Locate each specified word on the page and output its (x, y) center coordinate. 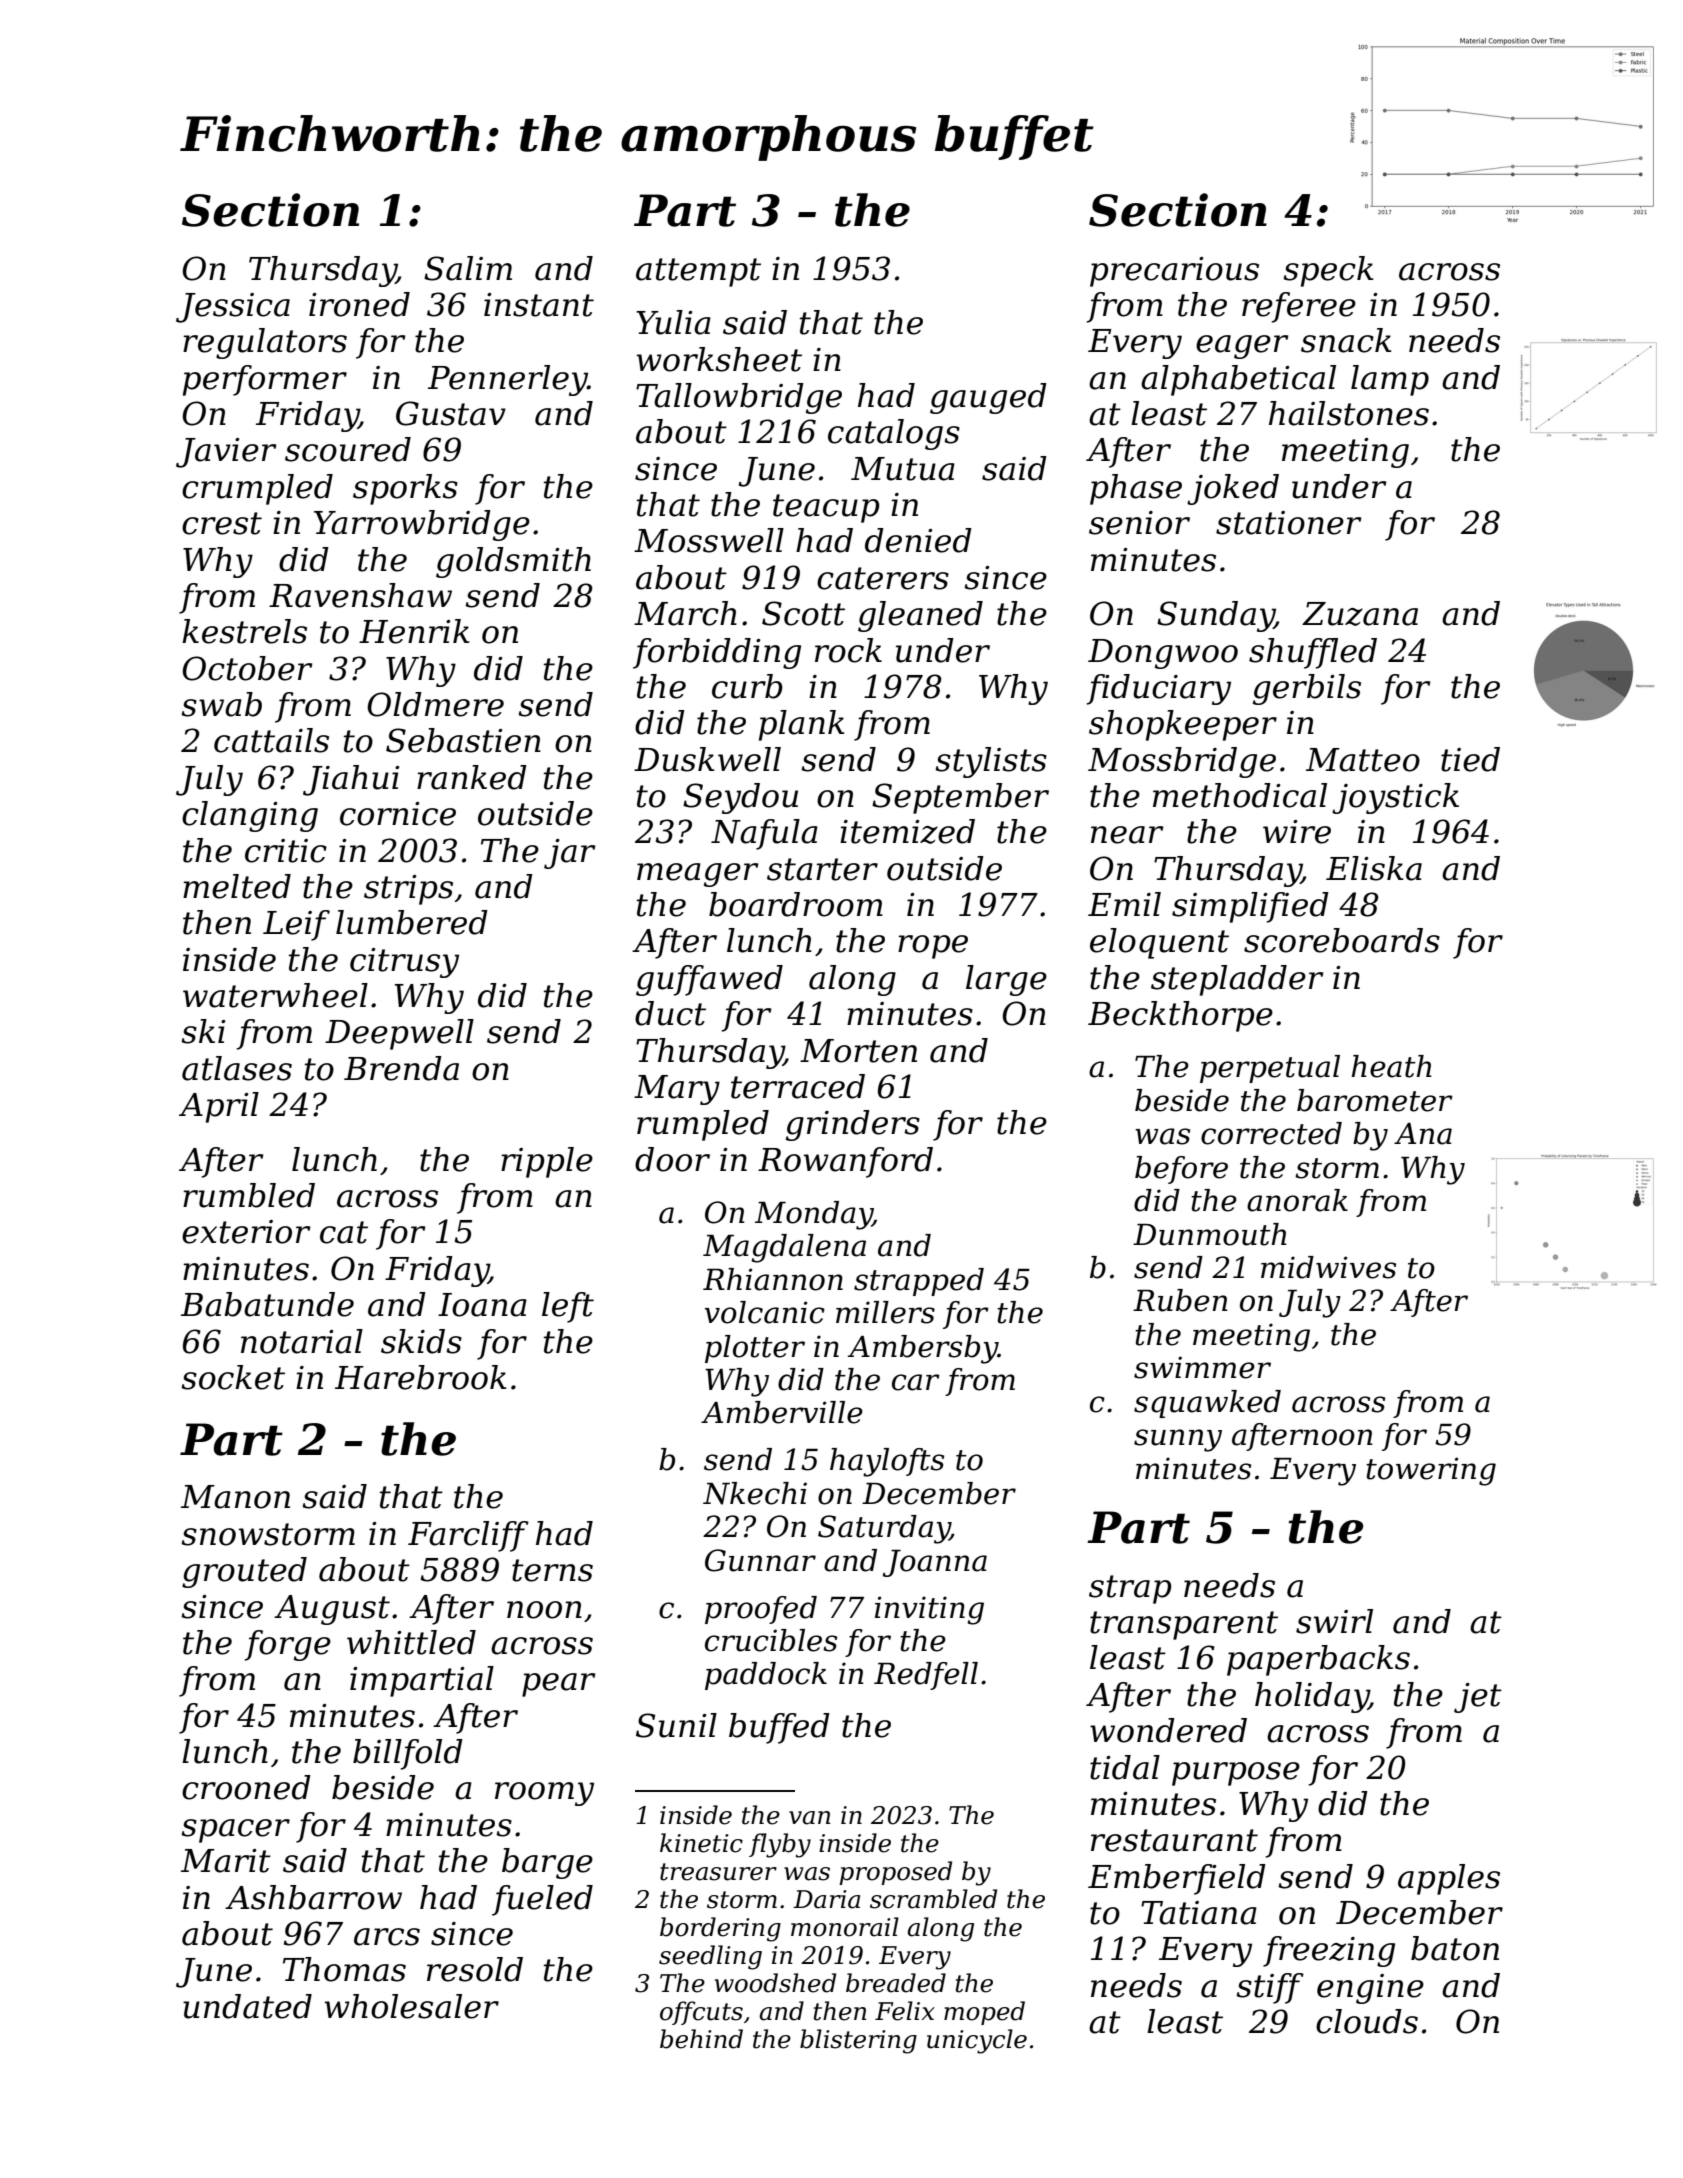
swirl (1334, 1621)
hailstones (1349, 413)
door (672, 1159)
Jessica (233, 308)
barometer (1375, 1100)
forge (288, 1645)
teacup (826, 508)
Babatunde (267, 1304)
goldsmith (513, 562)
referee (1299, 307)
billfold (408, 1754)
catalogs (894, 434)
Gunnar (760, 1560)
